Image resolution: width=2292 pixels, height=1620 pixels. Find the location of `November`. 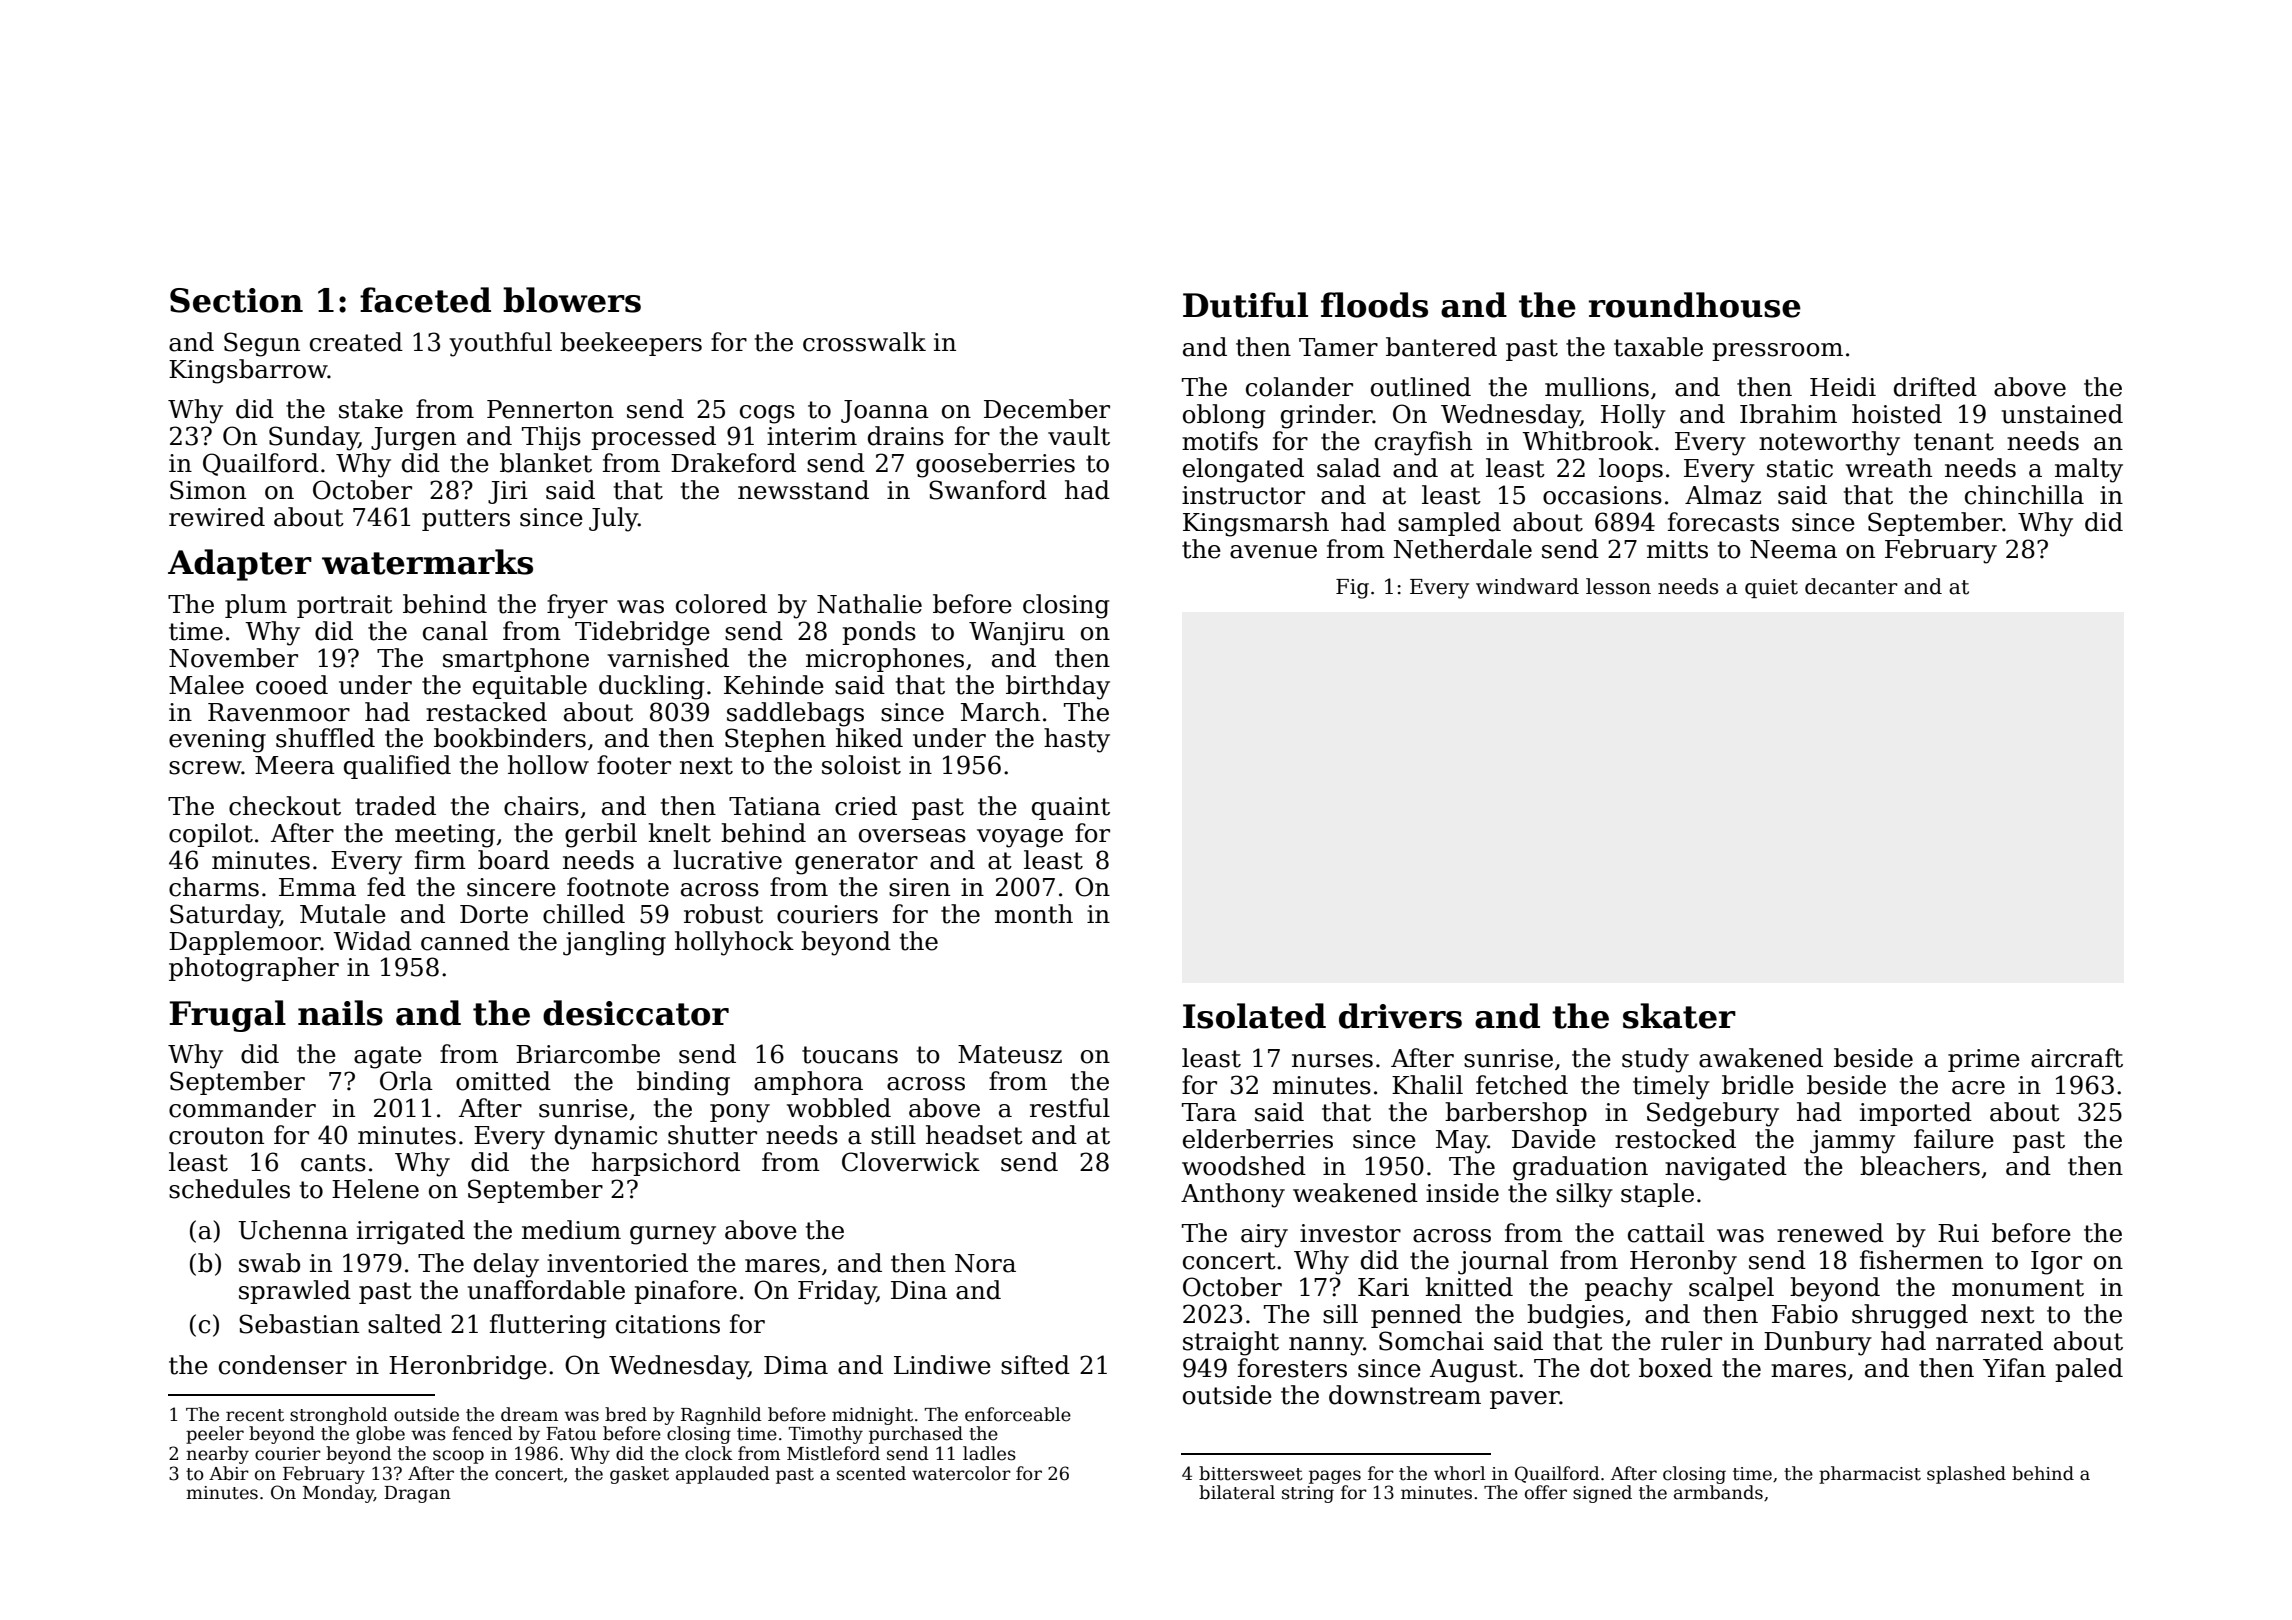

November is located at coordinates (233, 658).
